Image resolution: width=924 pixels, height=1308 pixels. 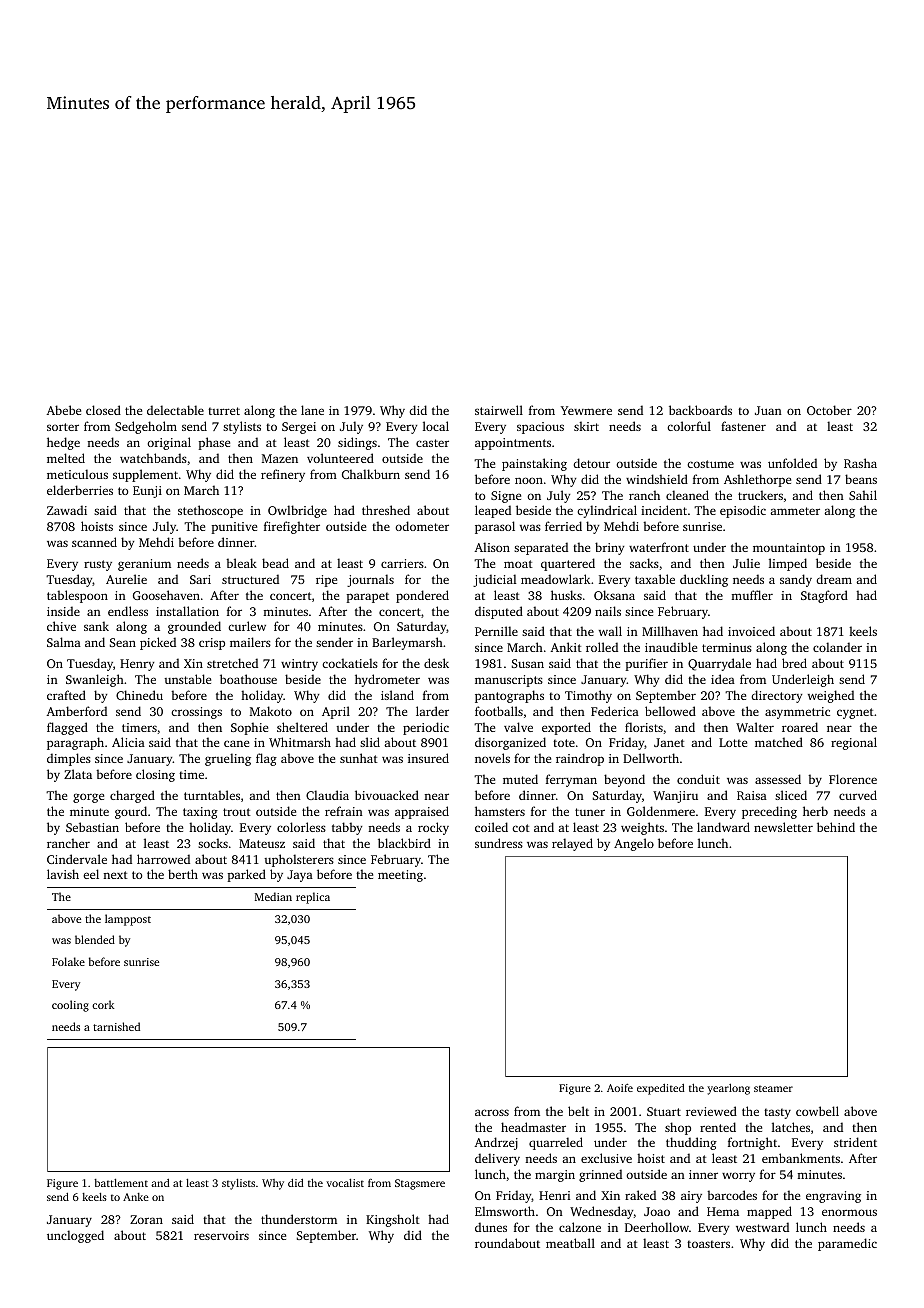 What do you see at coordinates (393, 1220) in the screenshot?
I see `Kingsholt` at bounding box center [393, 1220].
